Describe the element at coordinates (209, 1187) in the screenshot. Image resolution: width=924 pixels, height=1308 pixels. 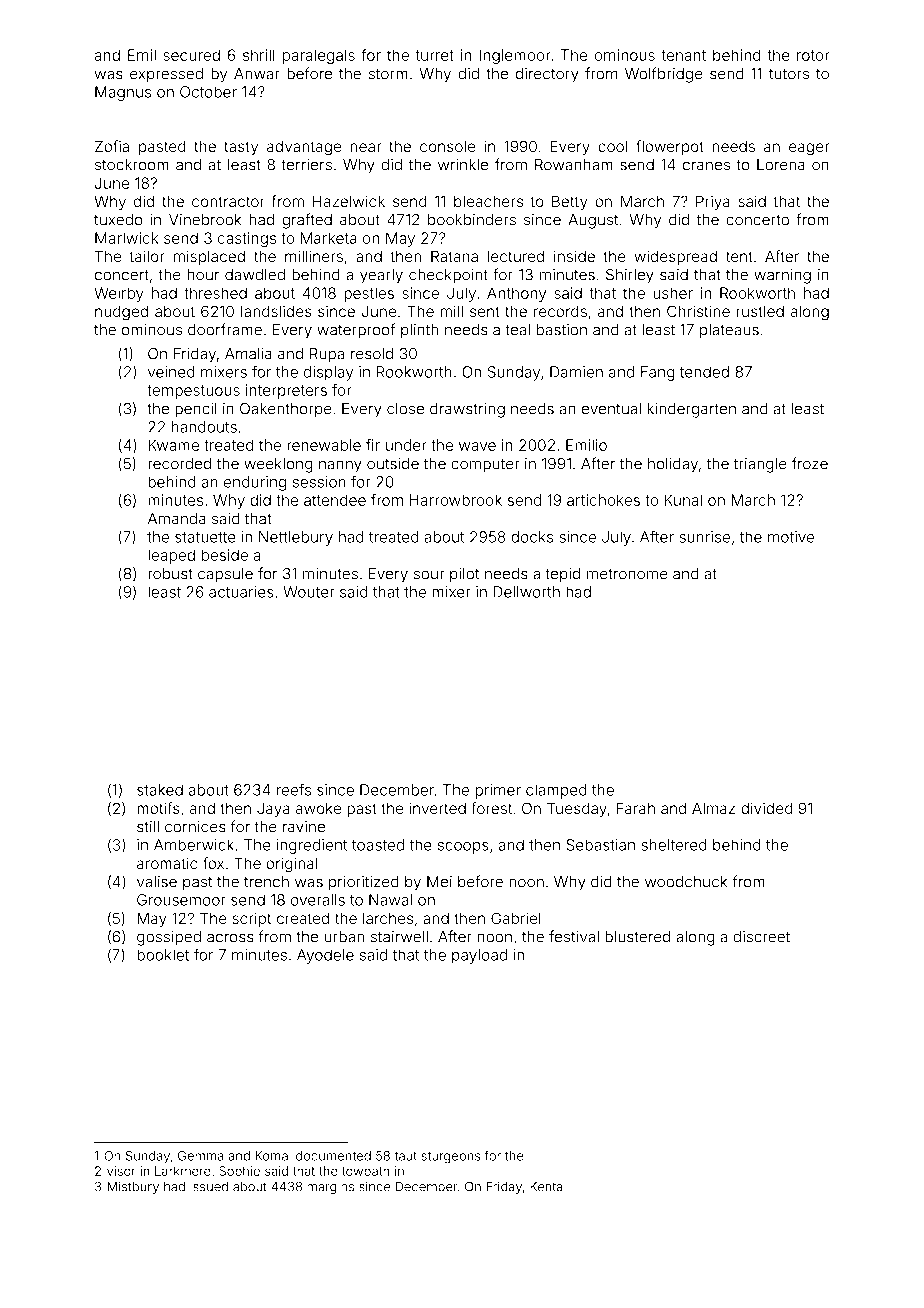
I see `issued` at that location.
